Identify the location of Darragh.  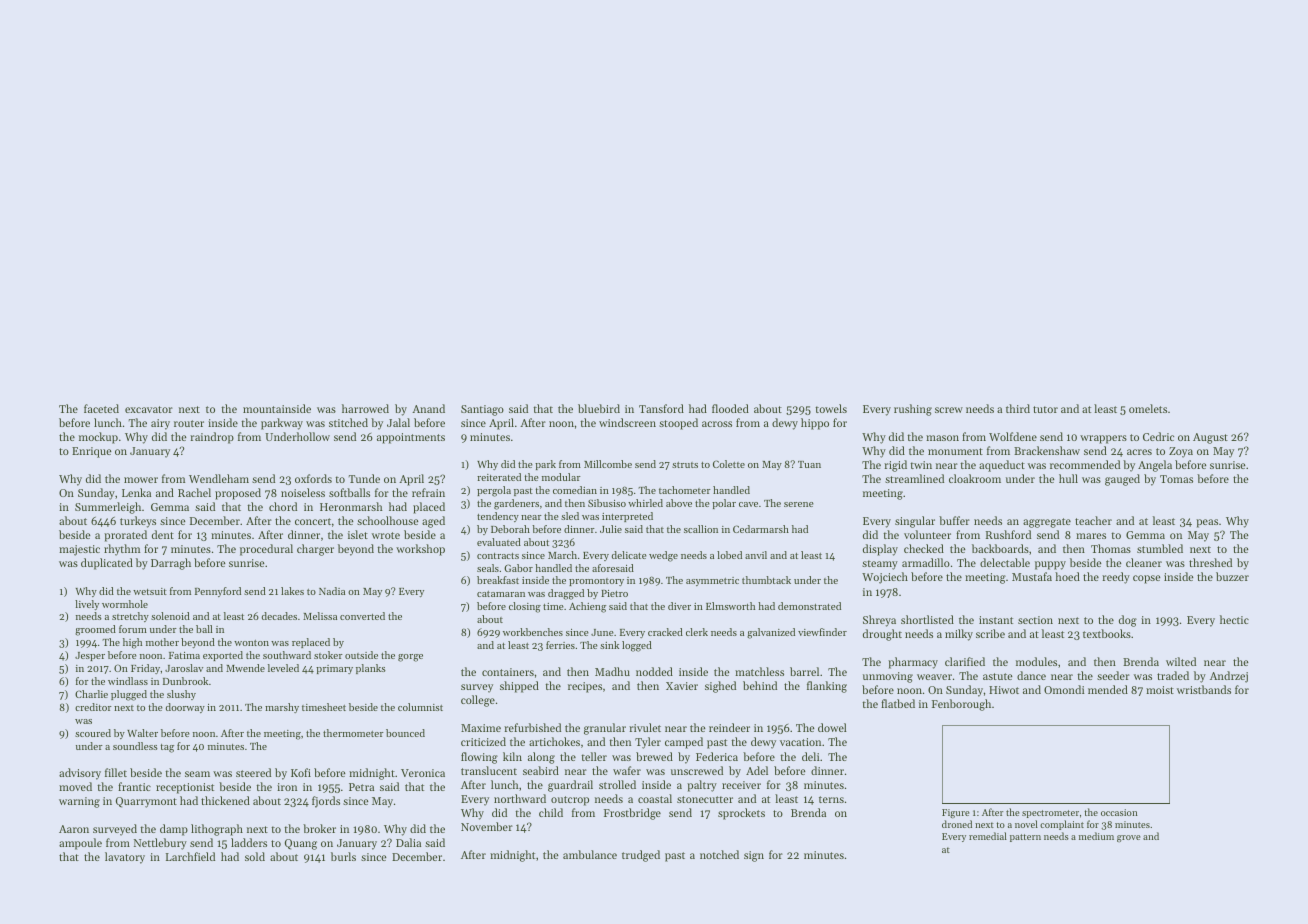
(171, 564).
